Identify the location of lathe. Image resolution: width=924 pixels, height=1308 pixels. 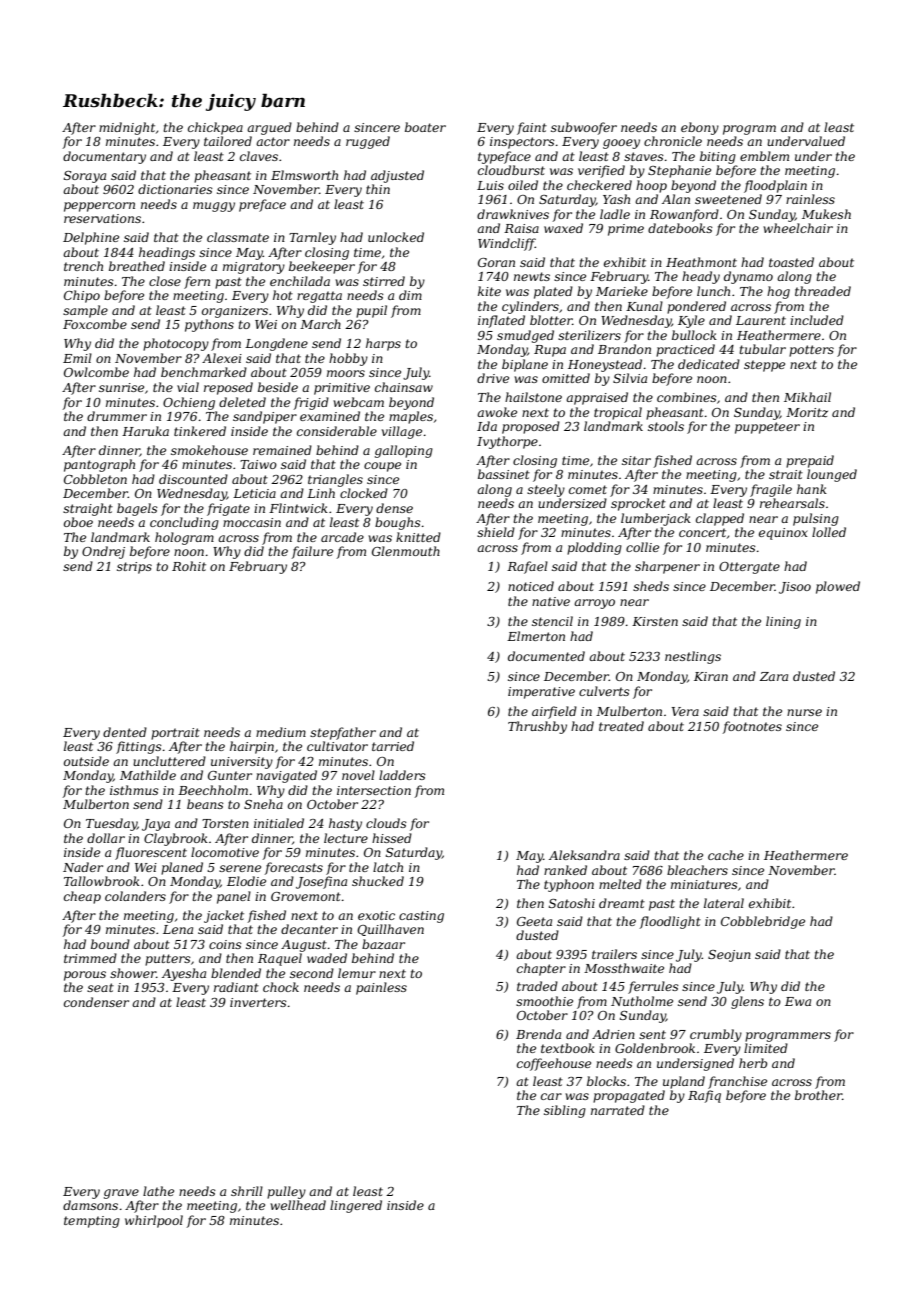
(158, 1191).
